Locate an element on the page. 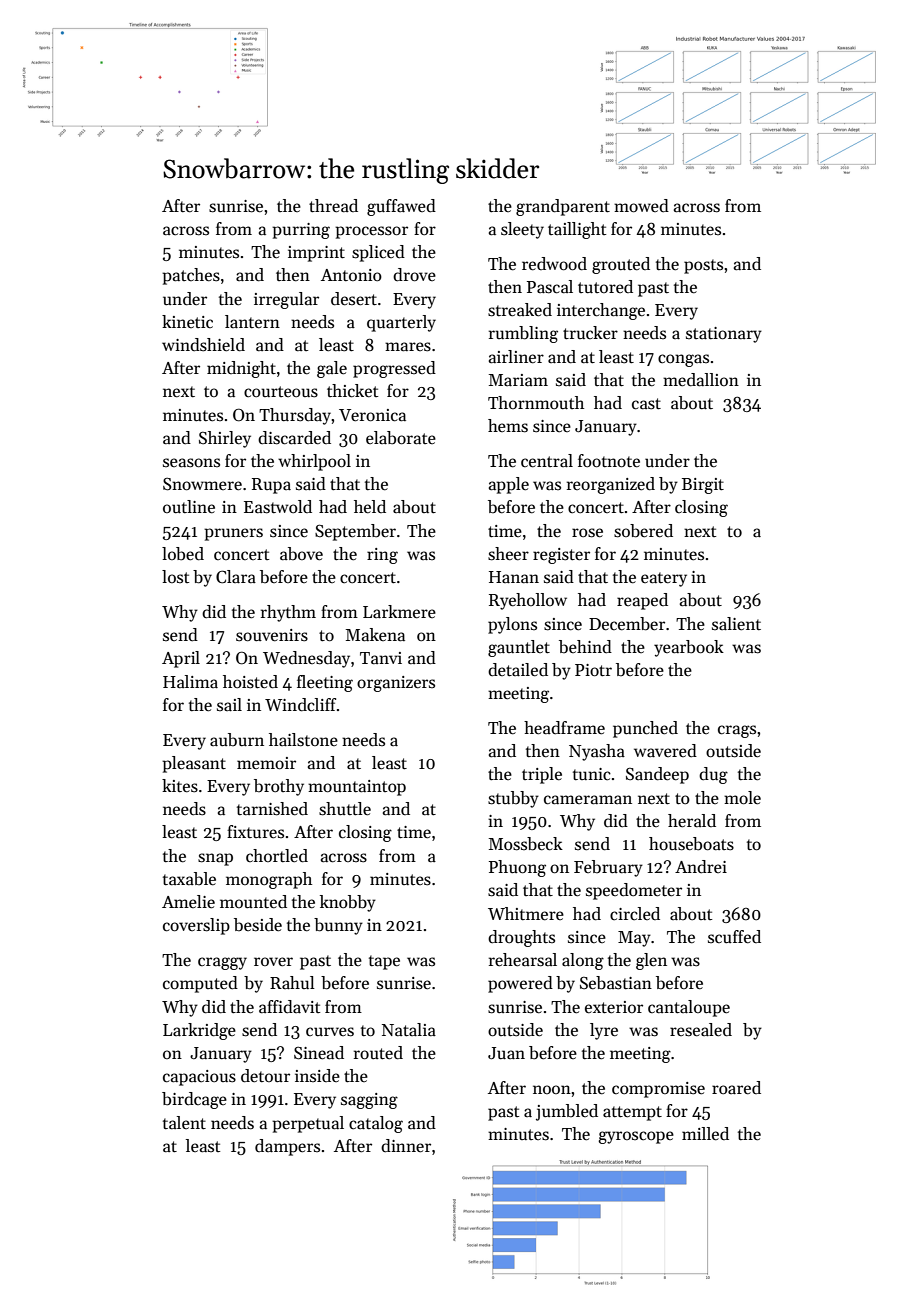 The height and width of the image is (1311, 924). Makena is located at coordinates (375, 635).
